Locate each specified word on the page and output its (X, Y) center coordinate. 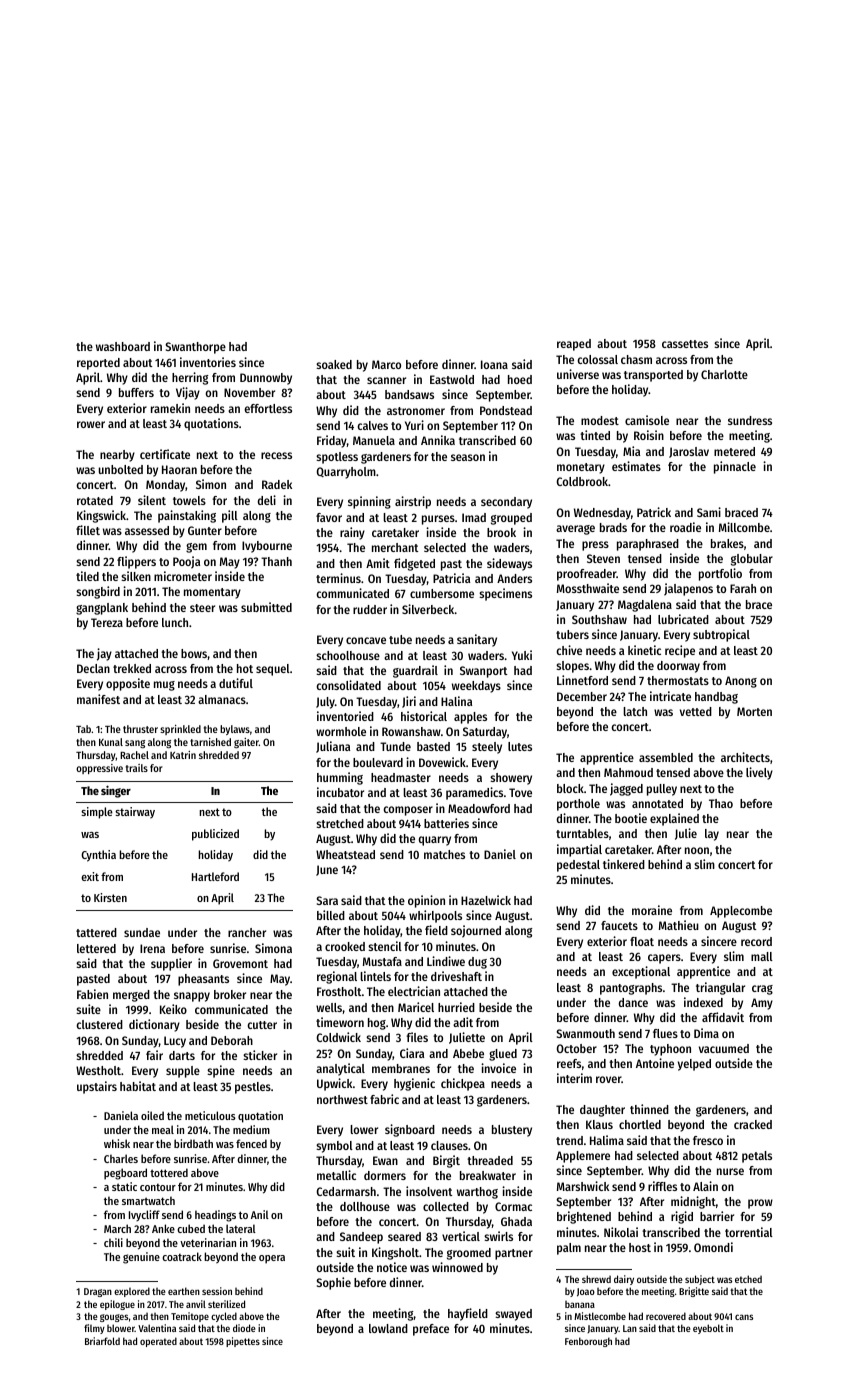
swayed (513, 1315)
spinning (369, 502)
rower (91, 424)
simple (97, 813)
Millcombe (744, 527)
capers (664, 959)
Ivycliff (144, 1215)
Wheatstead (345, 854)
